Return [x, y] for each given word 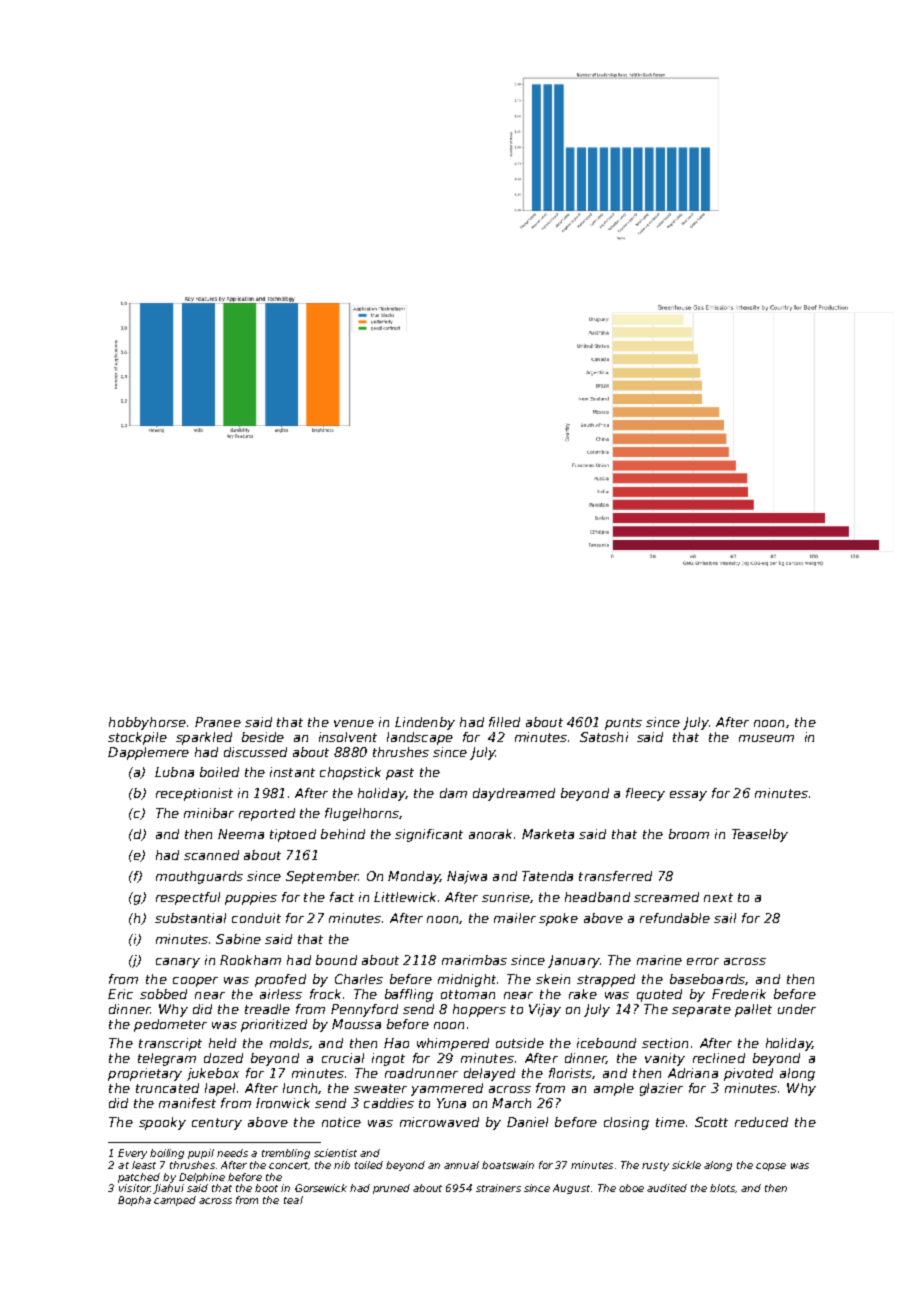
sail [725, 918]
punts [623, 724]
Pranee [218, 722]
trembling [286, 1154]
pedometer [170, 1025]
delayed [489, 1074]
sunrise [505, 897]
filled [504, 722]
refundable [675, 918]
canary [178, 963]
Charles [359, 979]
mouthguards [199, 877]
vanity [665, 1059]
